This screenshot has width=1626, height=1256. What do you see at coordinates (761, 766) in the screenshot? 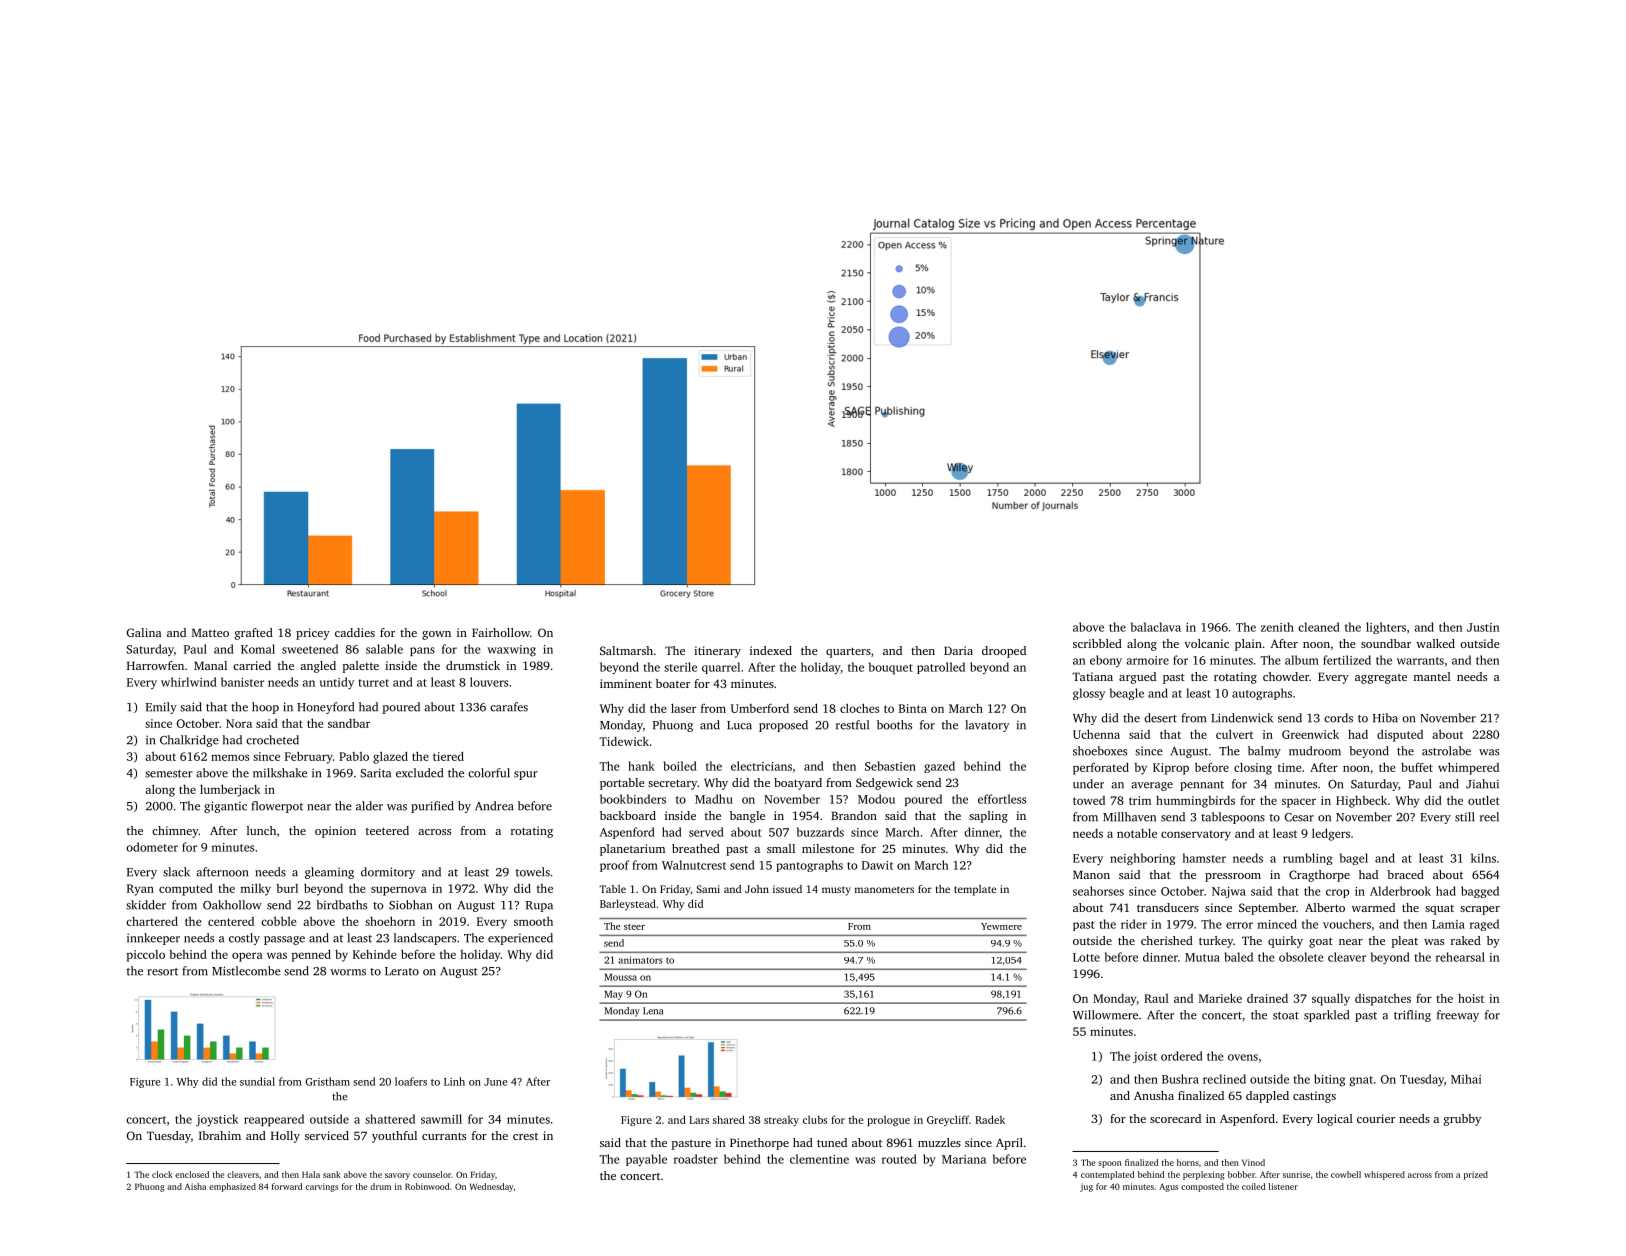
I see `electricians` at bounding box center [761, 766].
